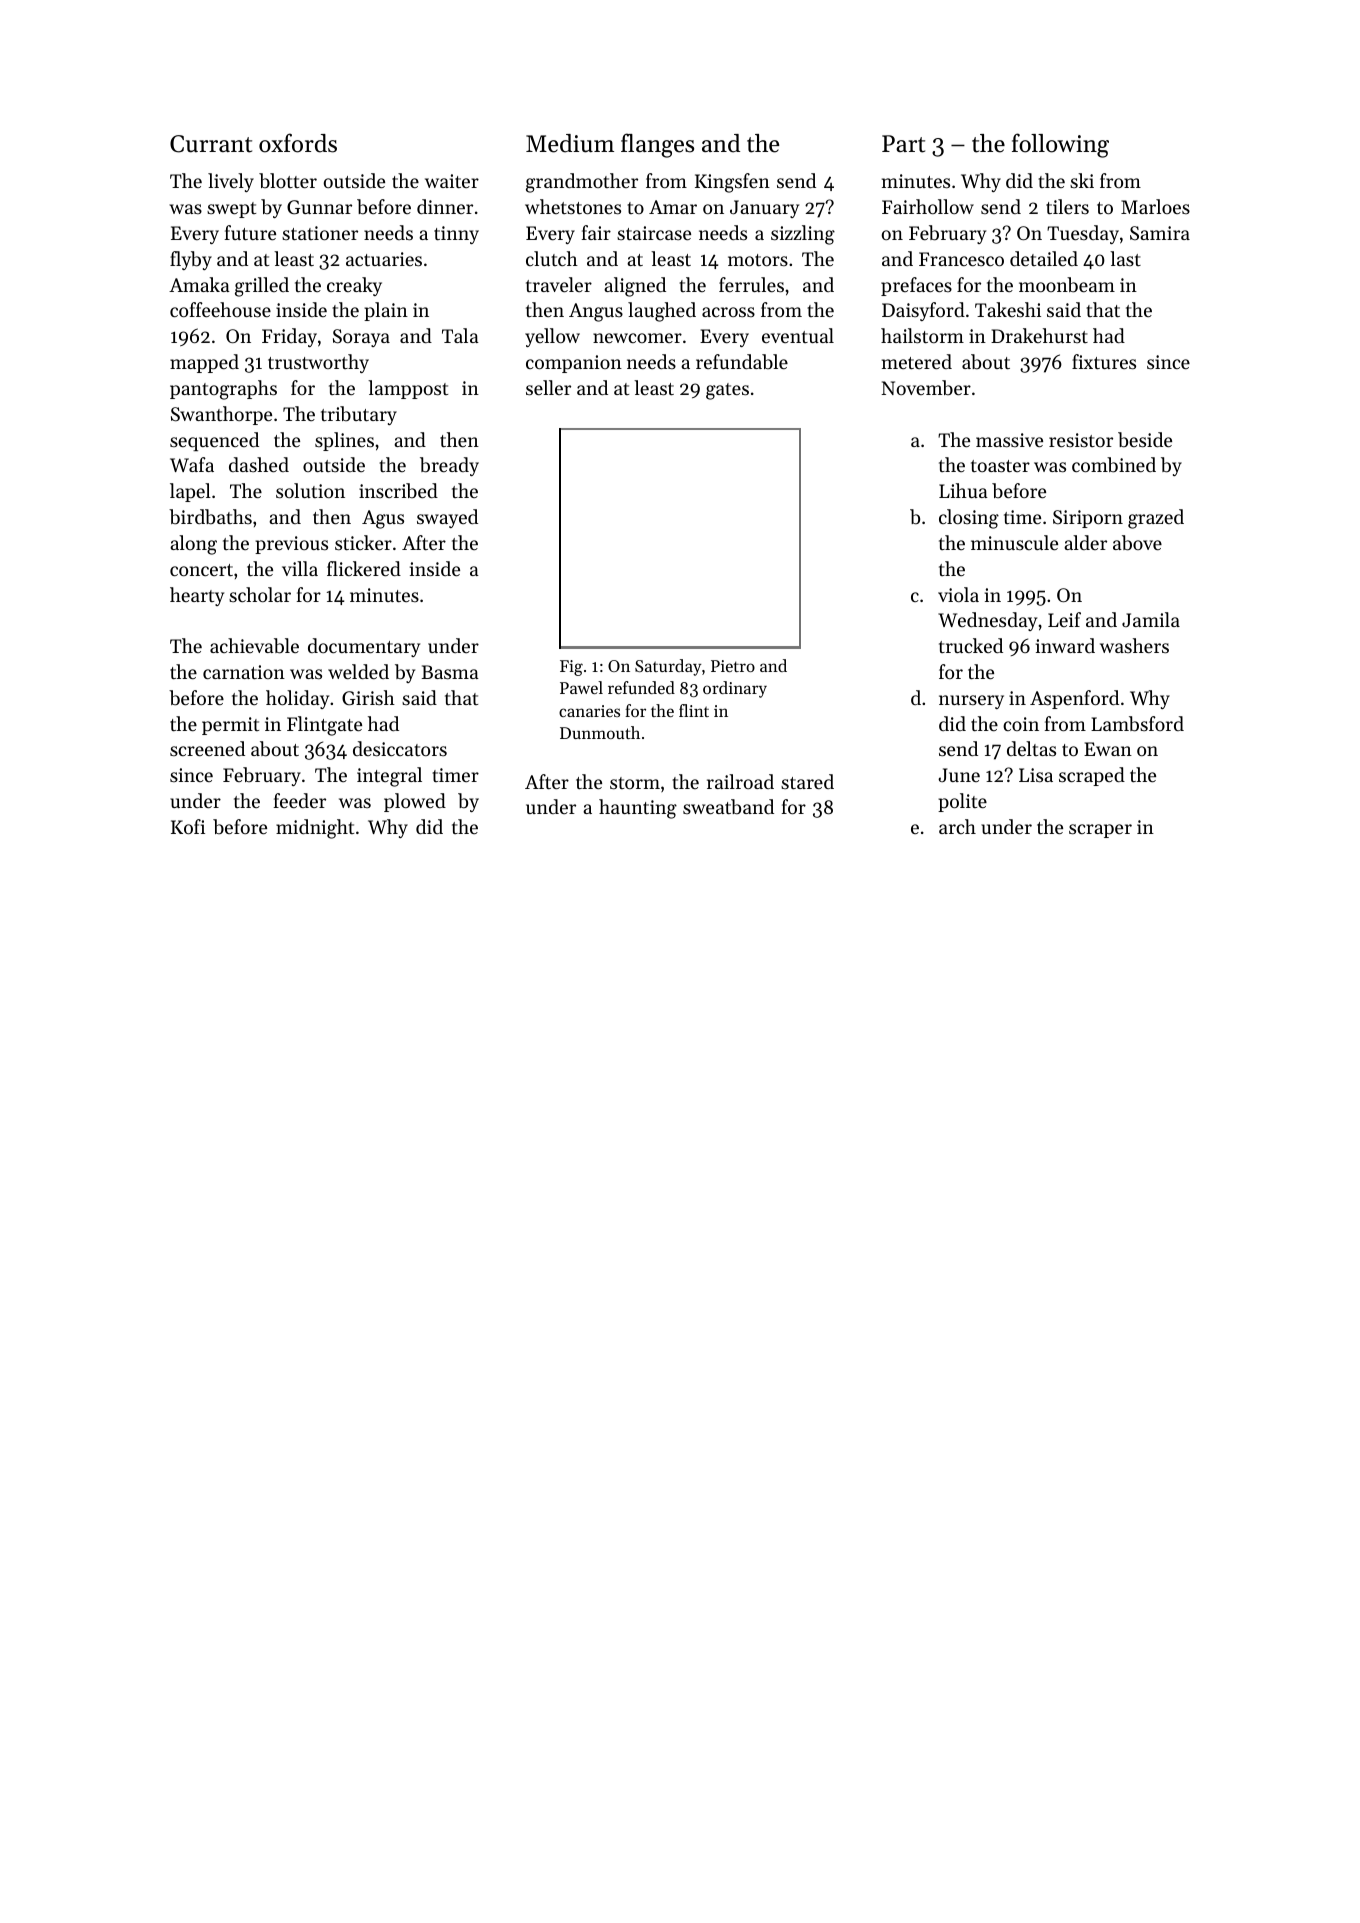 This document has width=1360, height=1923. I want to click on Currant, so click(211, 144).
